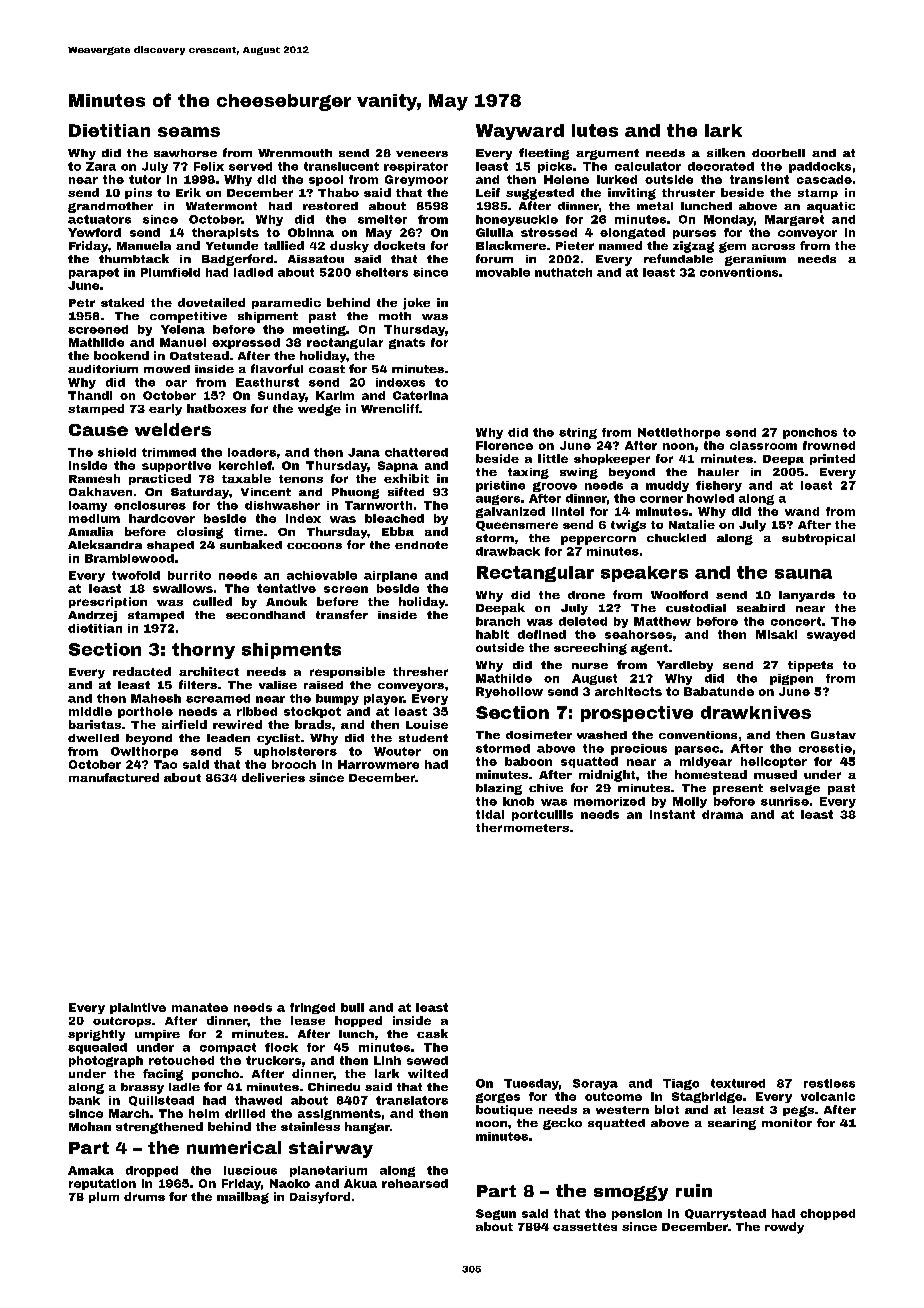 Image resolution: width=924 pixels, height=1308 pixels. Describe the element at coordinates (144, 1196) in the page. I see `drums` at that location.
